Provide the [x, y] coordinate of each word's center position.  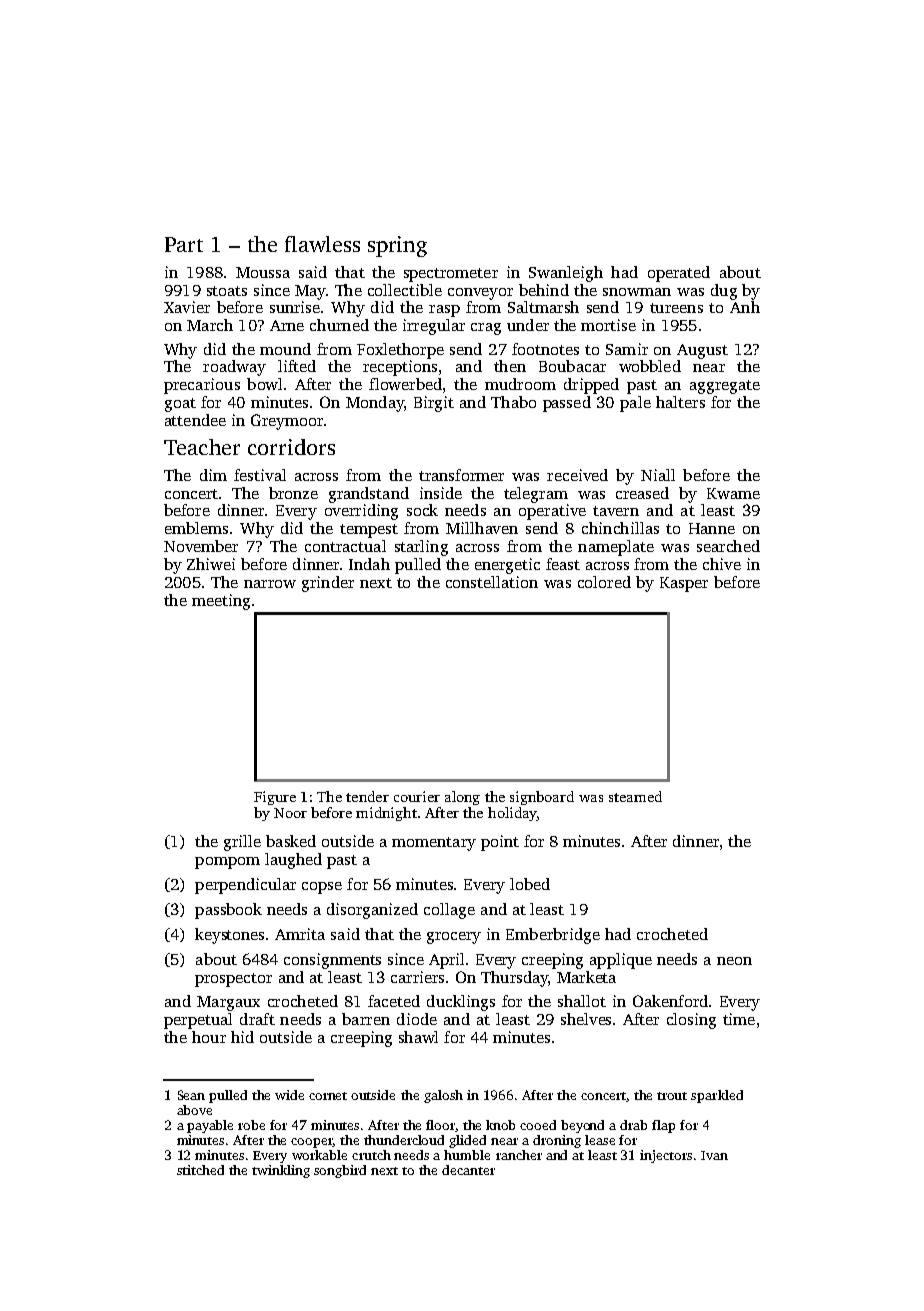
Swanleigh [566, 274]
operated [679, 274]
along [462, 798]
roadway [234, 368]
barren [366, 1019]
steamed [635, 796]
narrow [270, 584]
